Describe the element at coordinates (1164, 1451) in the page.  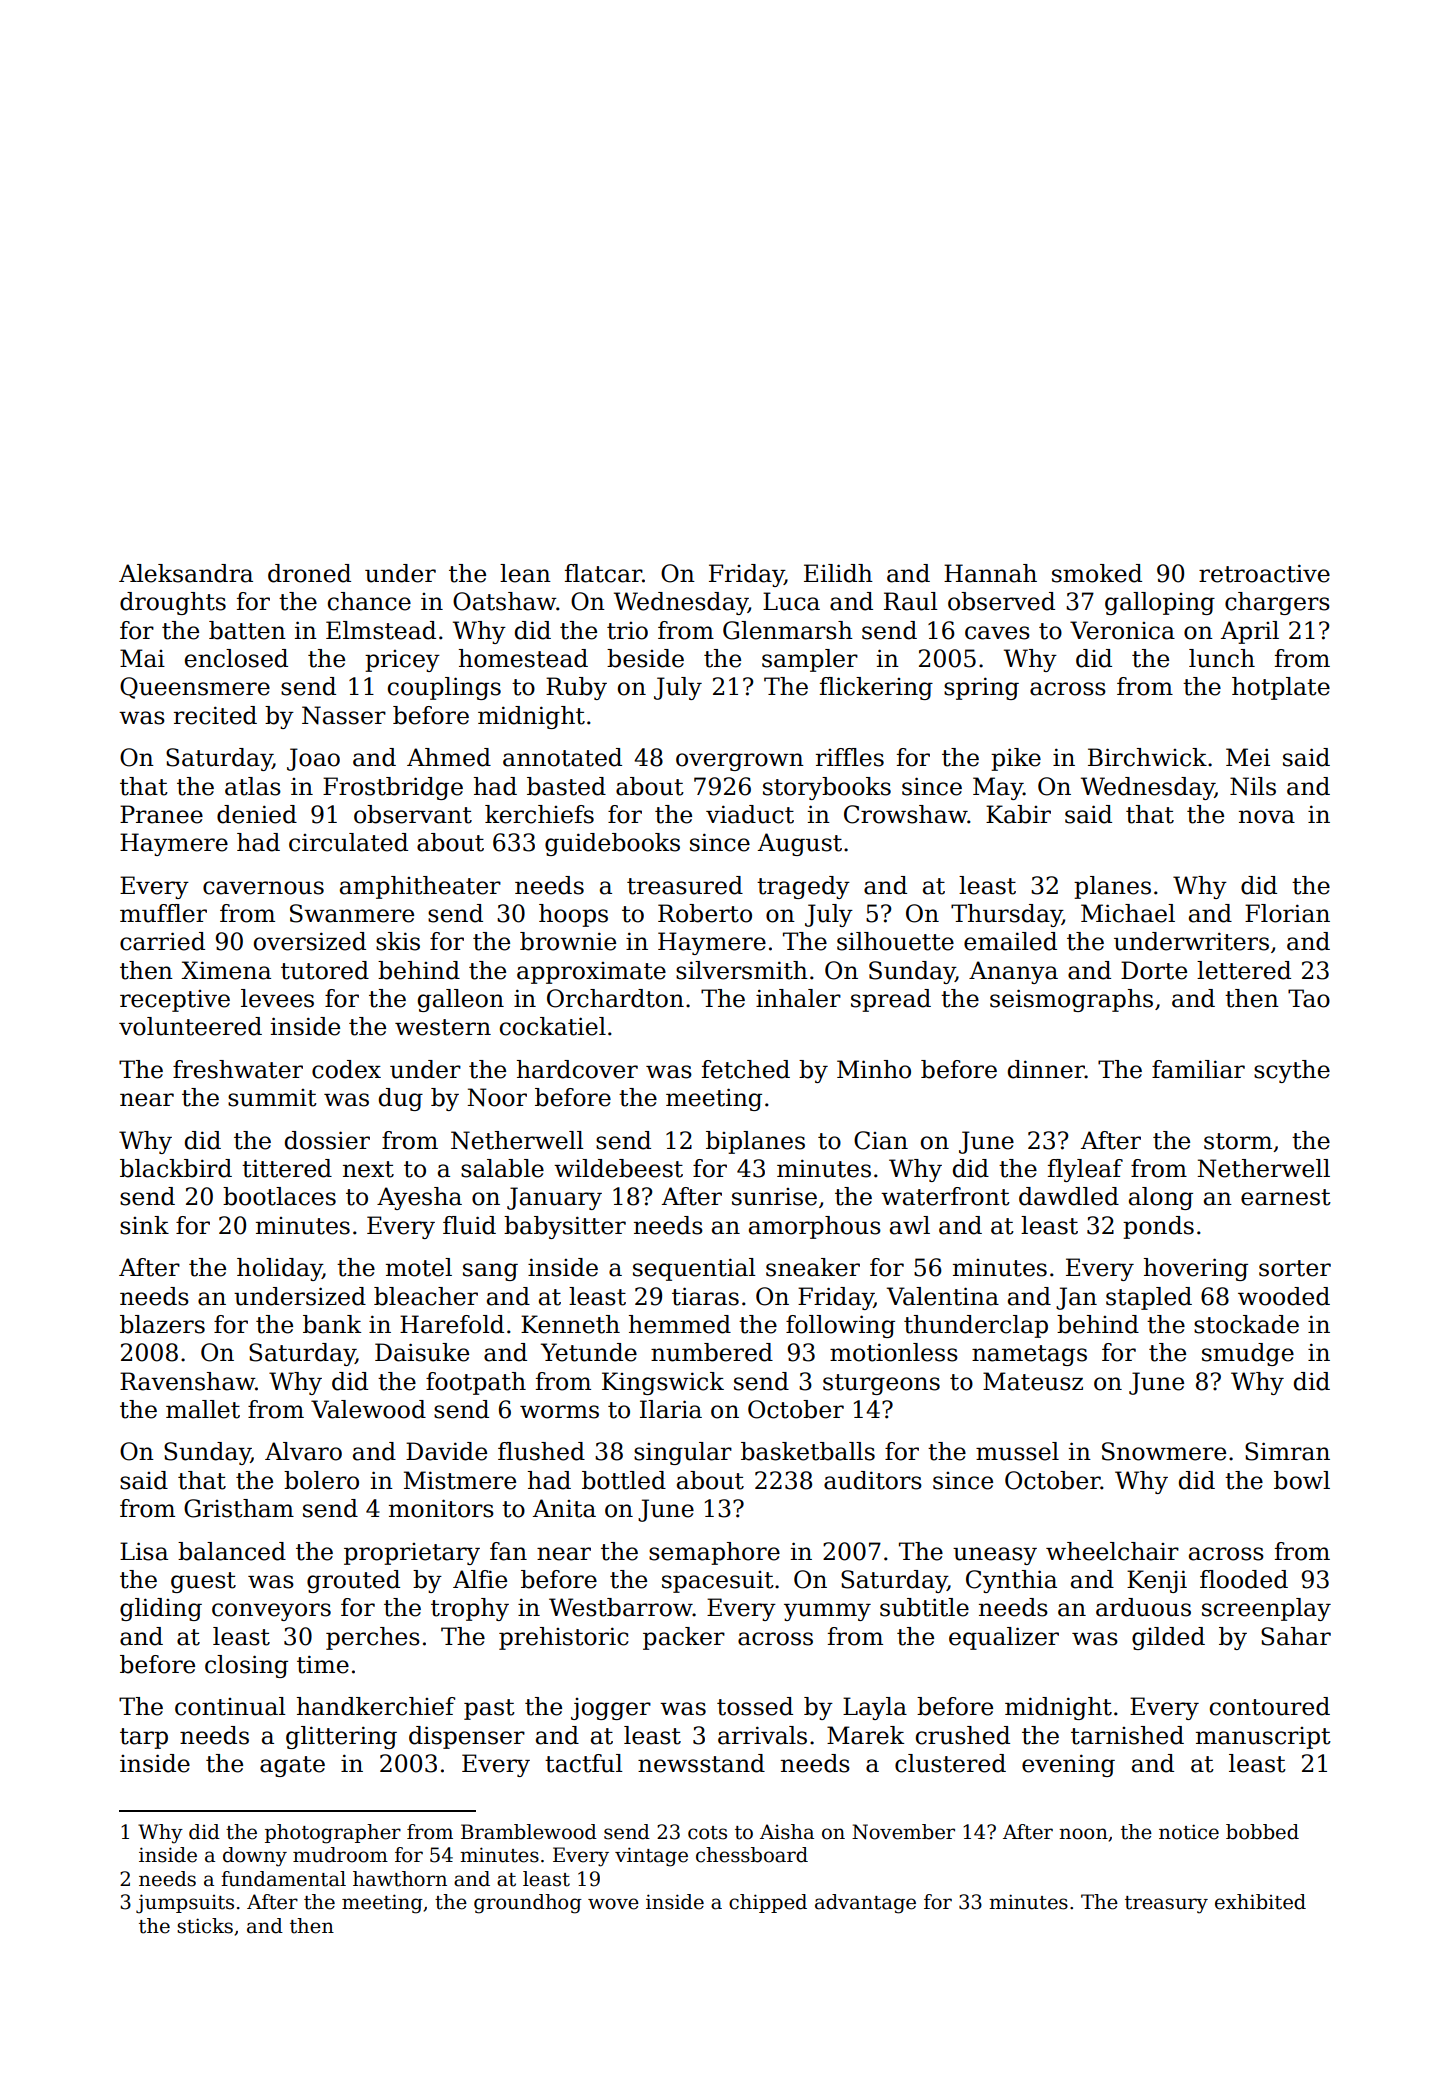
I see `Snowmere` at that location.
